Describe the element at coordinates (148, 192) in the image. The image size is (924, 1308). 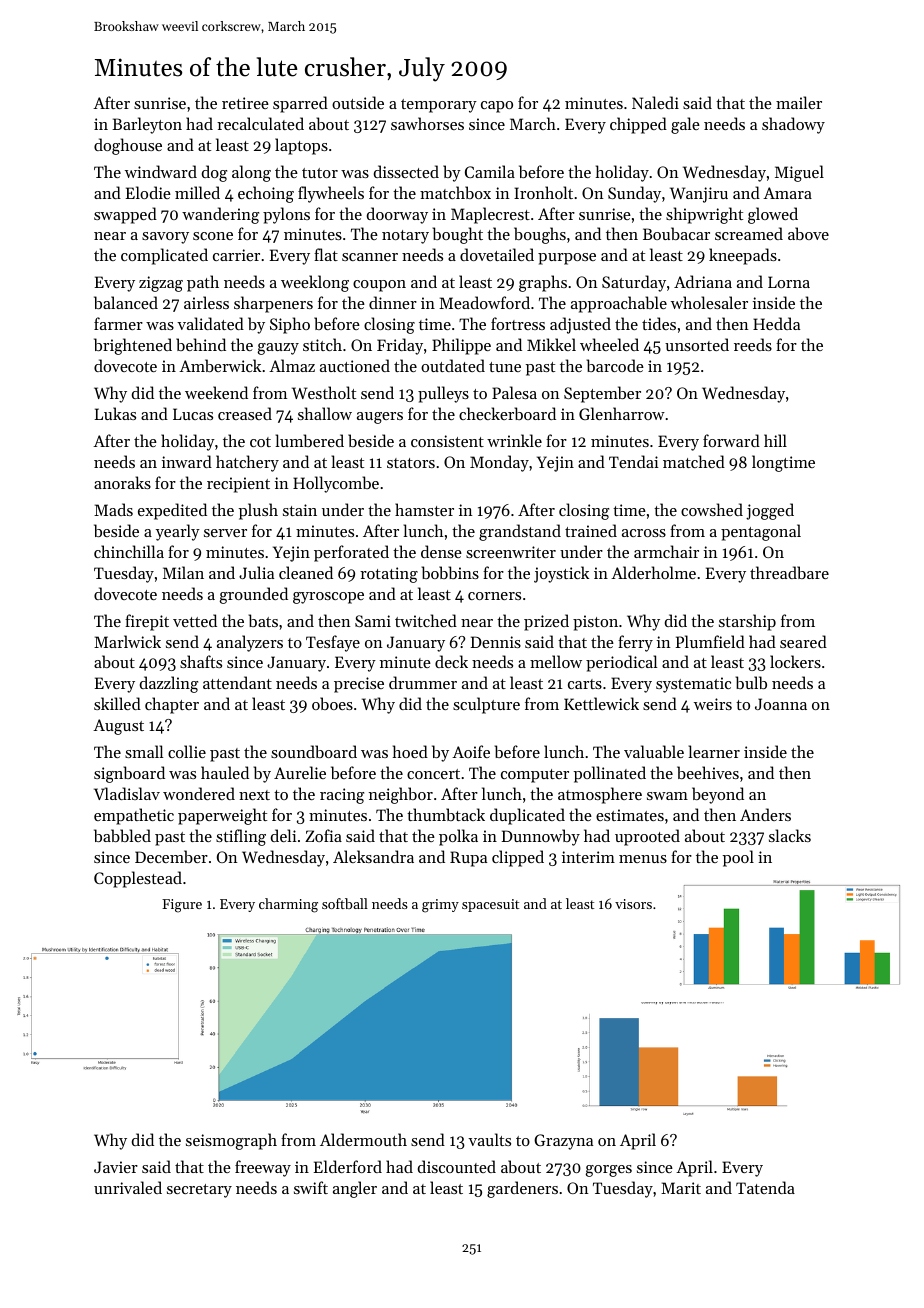
I see `Elodie` at that location.
